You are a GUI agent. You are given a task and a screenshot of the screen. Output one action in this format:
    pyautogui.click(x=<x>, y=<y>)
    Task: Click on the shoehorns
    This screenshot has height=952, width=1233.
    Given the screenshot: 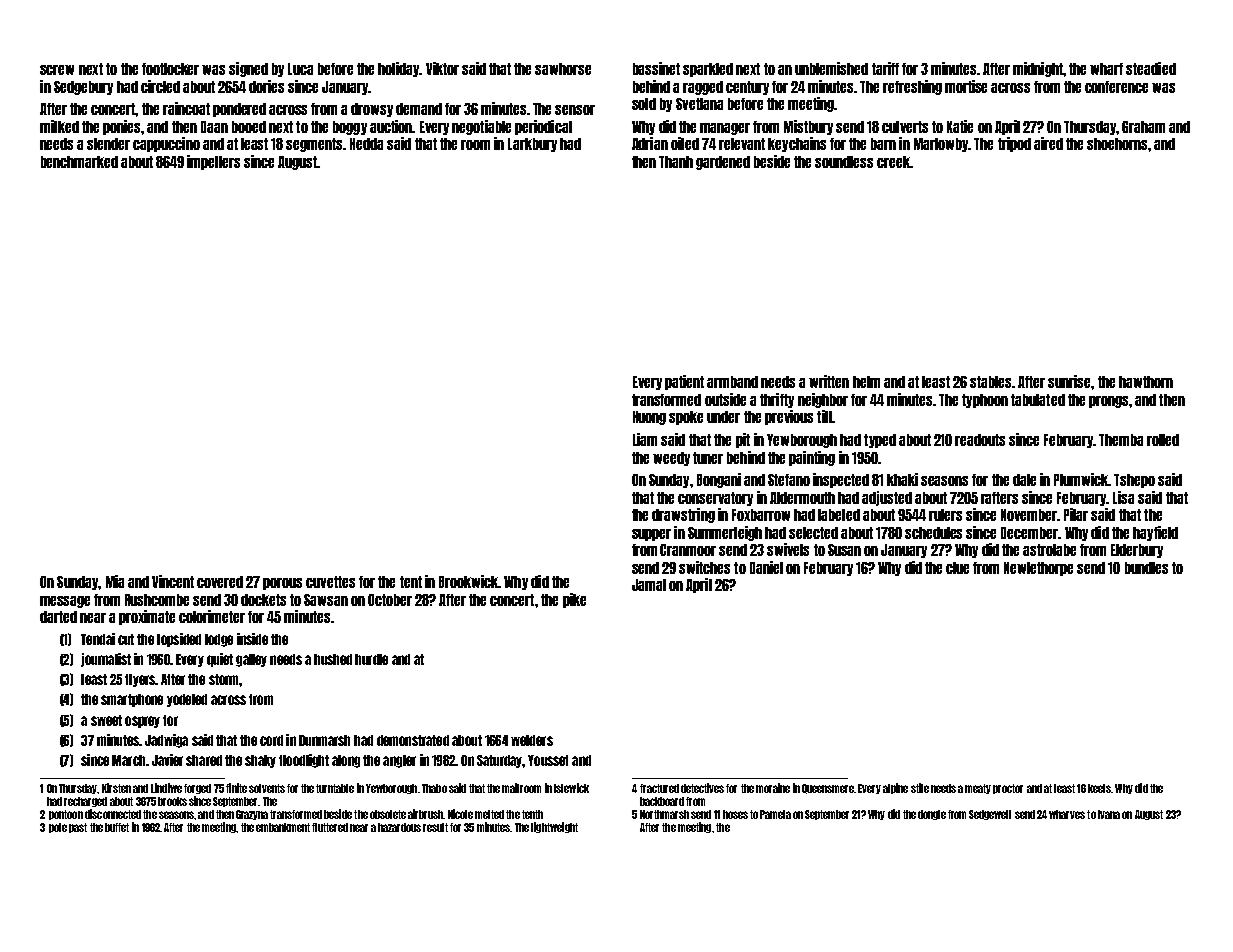 What is the action you would take?
    pyautogui.click(x=1117, y=144)
